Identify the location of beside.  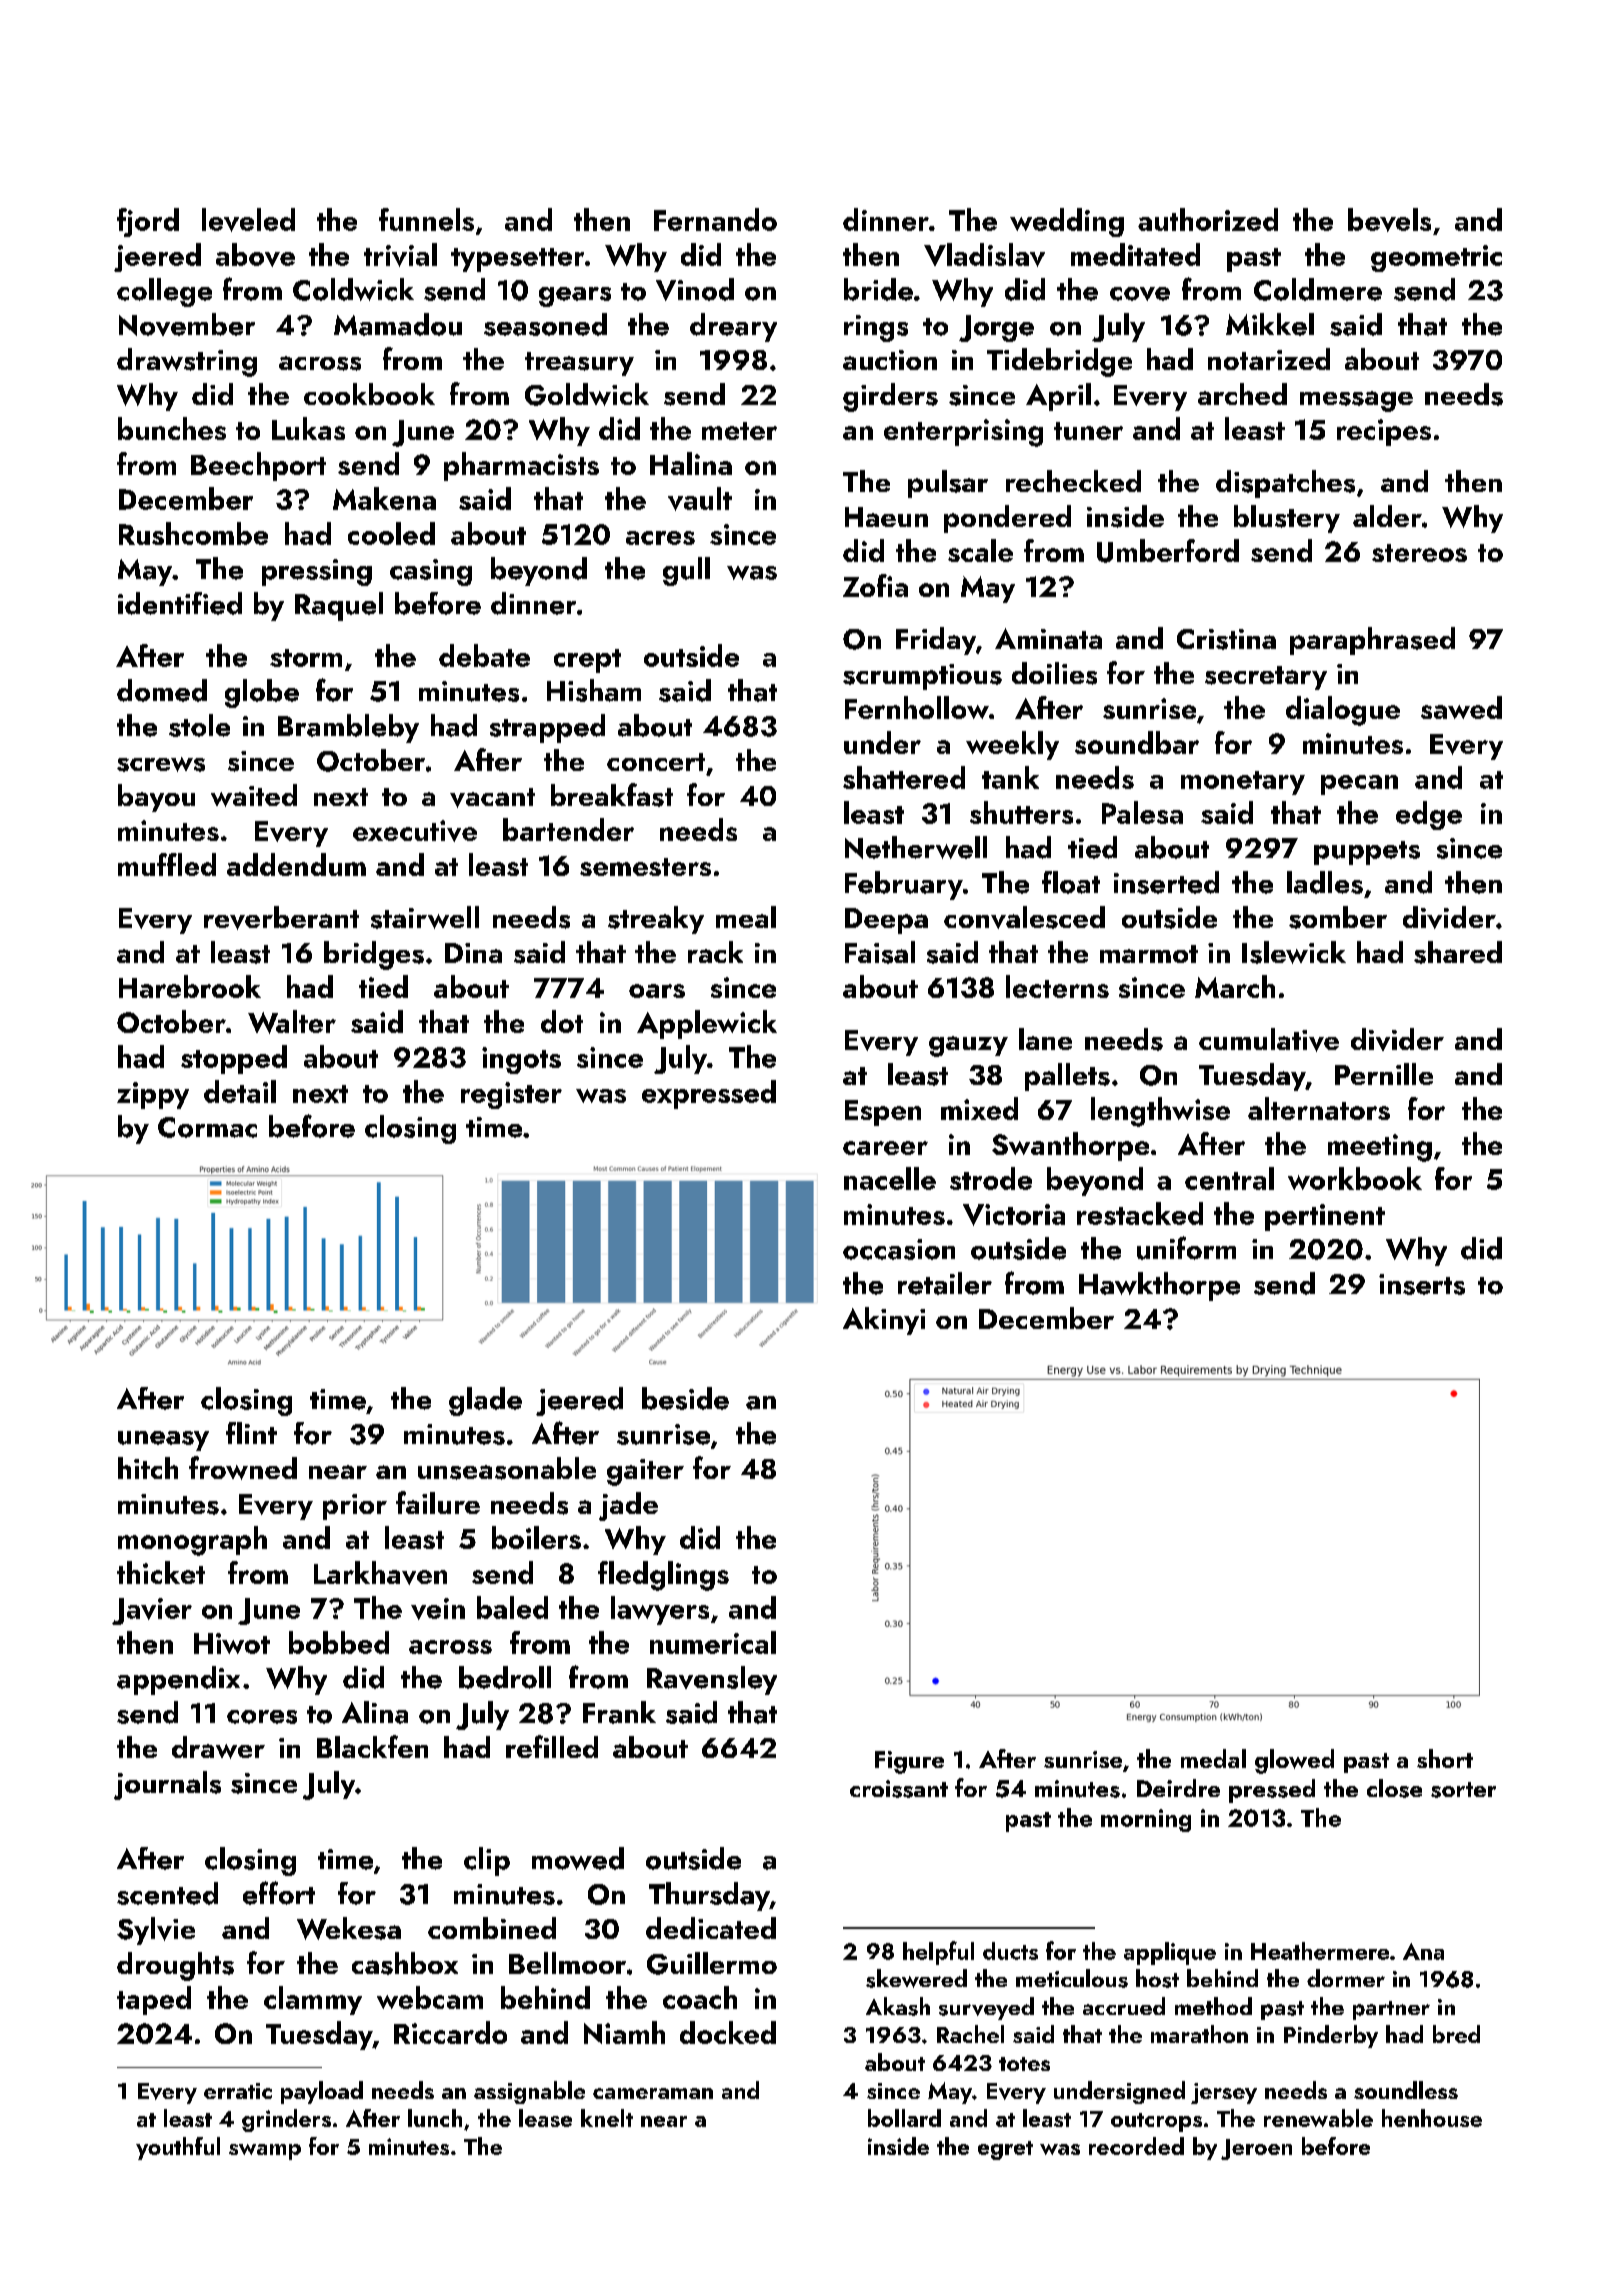
(685, 1398).
